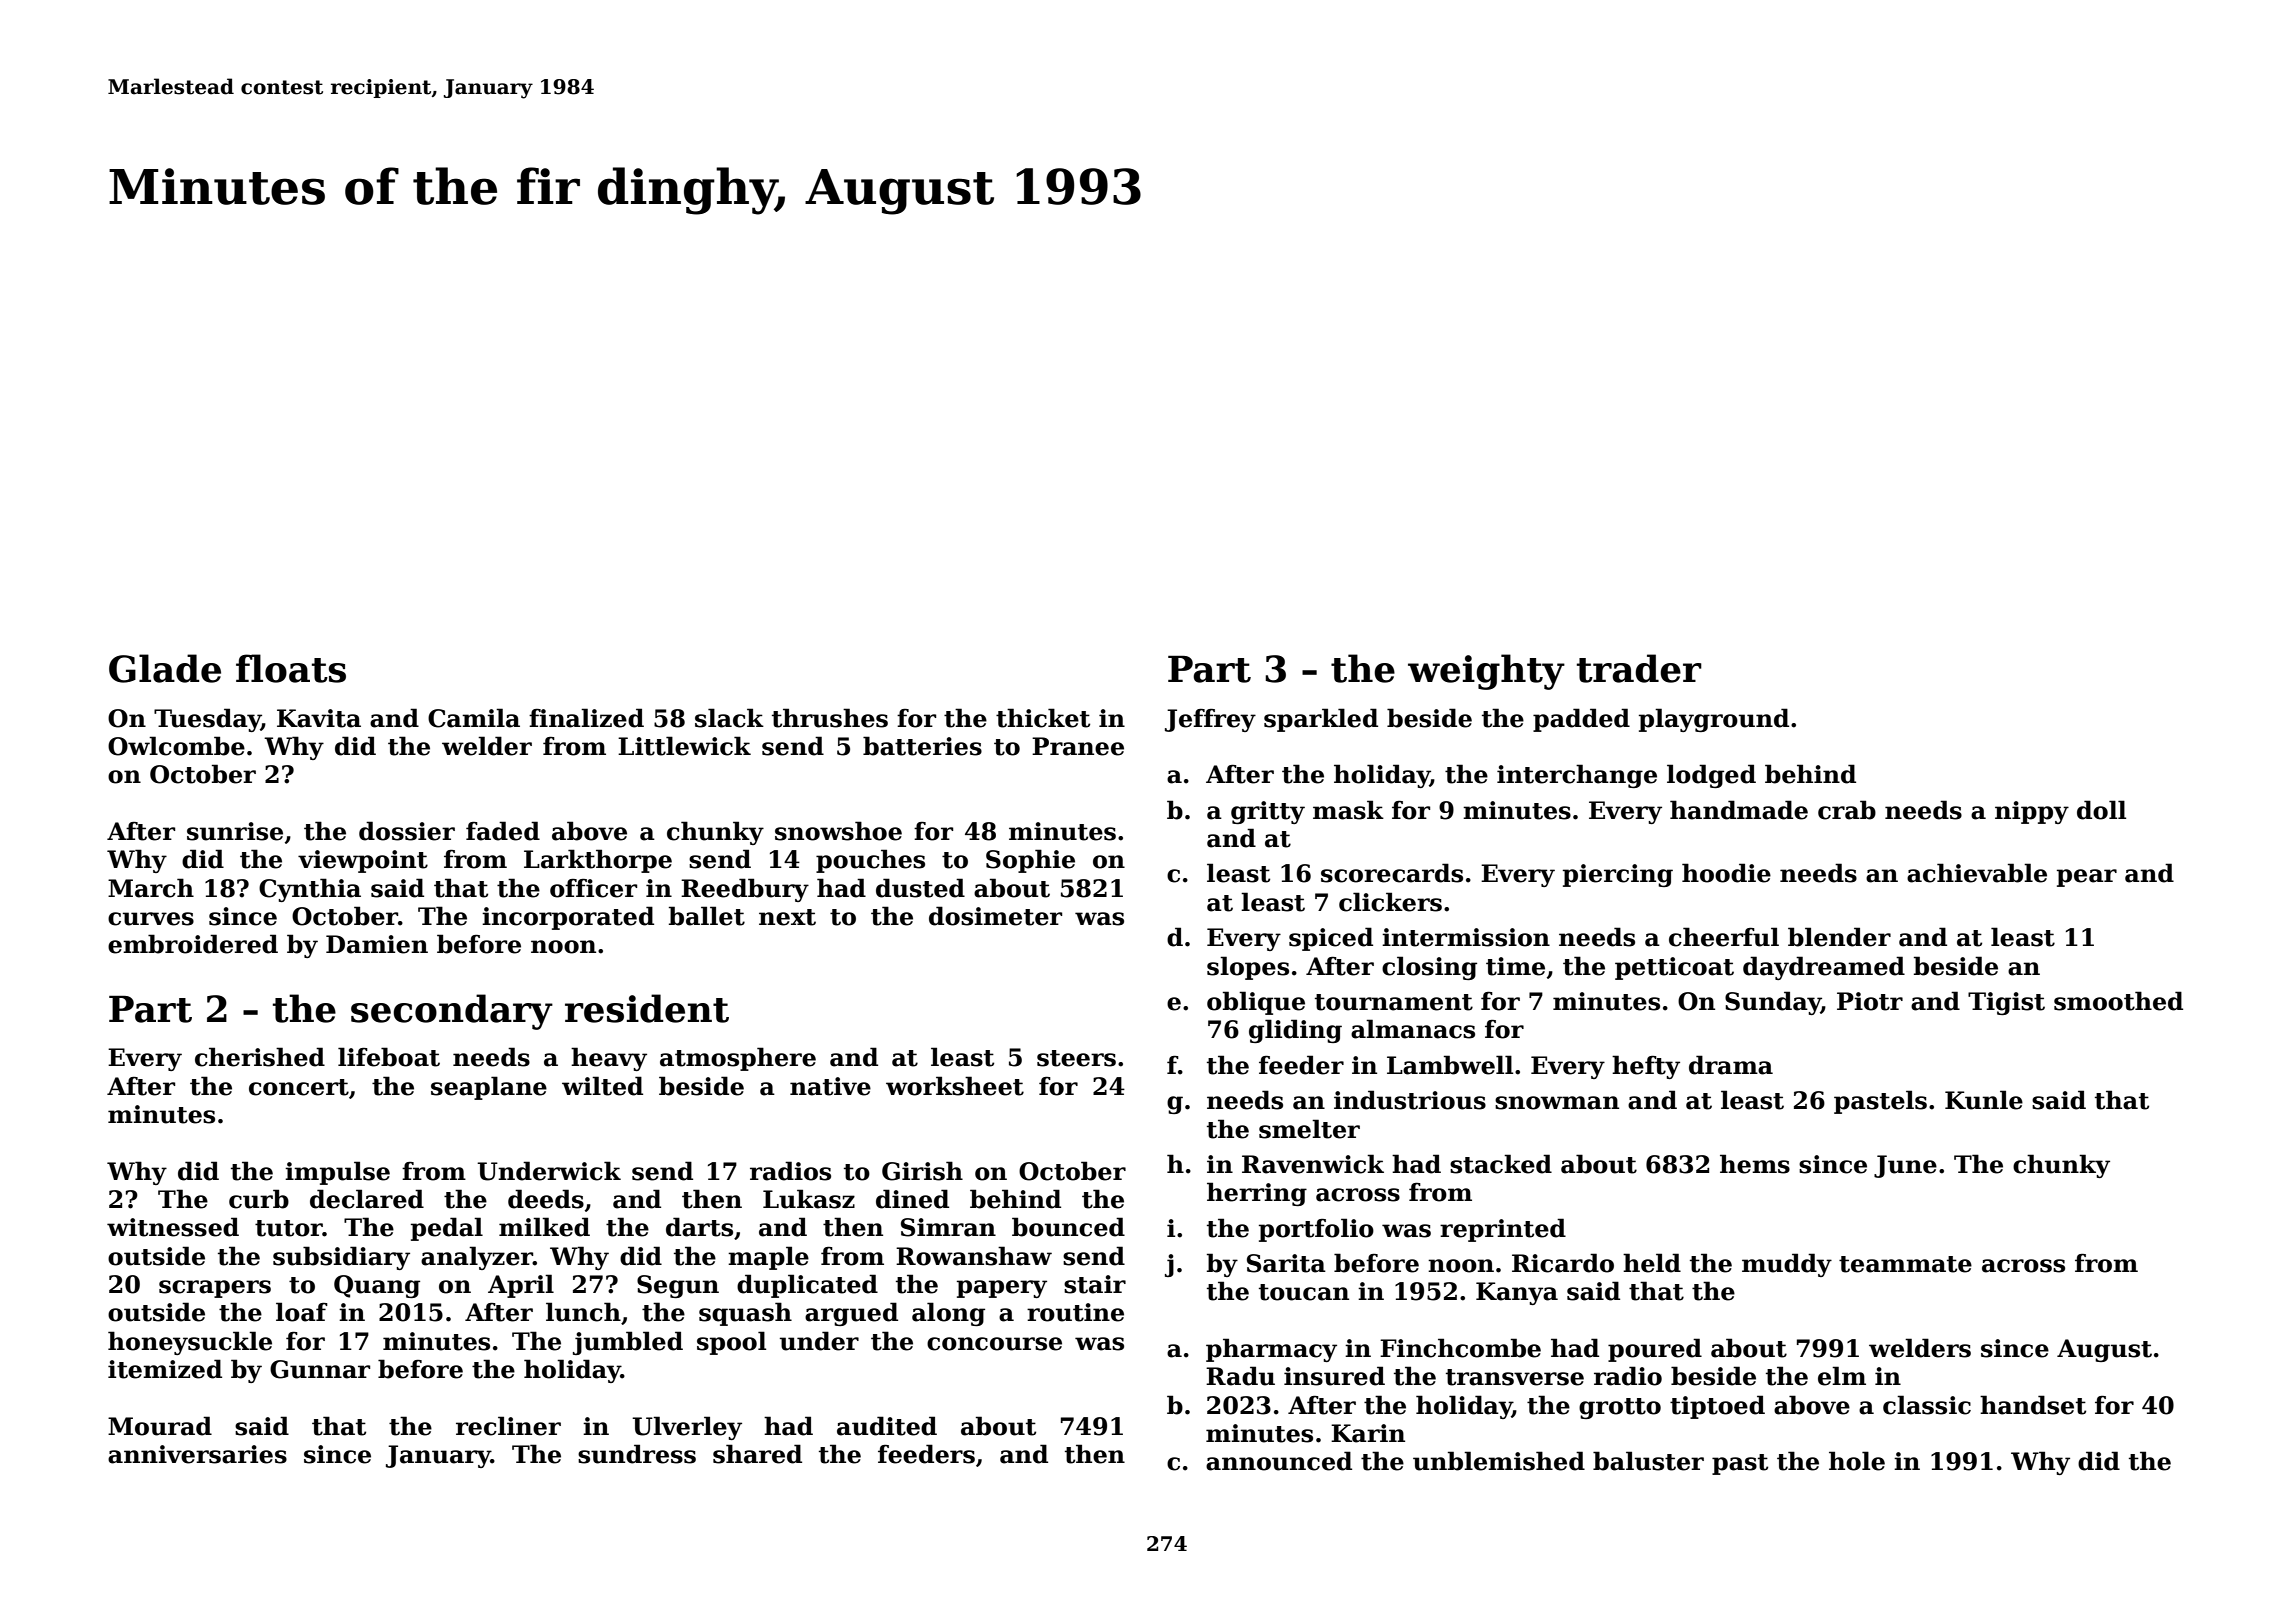 The width and height of the image is (2292, 1620). What do you see at coordinates (1639, 668) in the image?
I see `trader` at bounding box center [1639, 668].
